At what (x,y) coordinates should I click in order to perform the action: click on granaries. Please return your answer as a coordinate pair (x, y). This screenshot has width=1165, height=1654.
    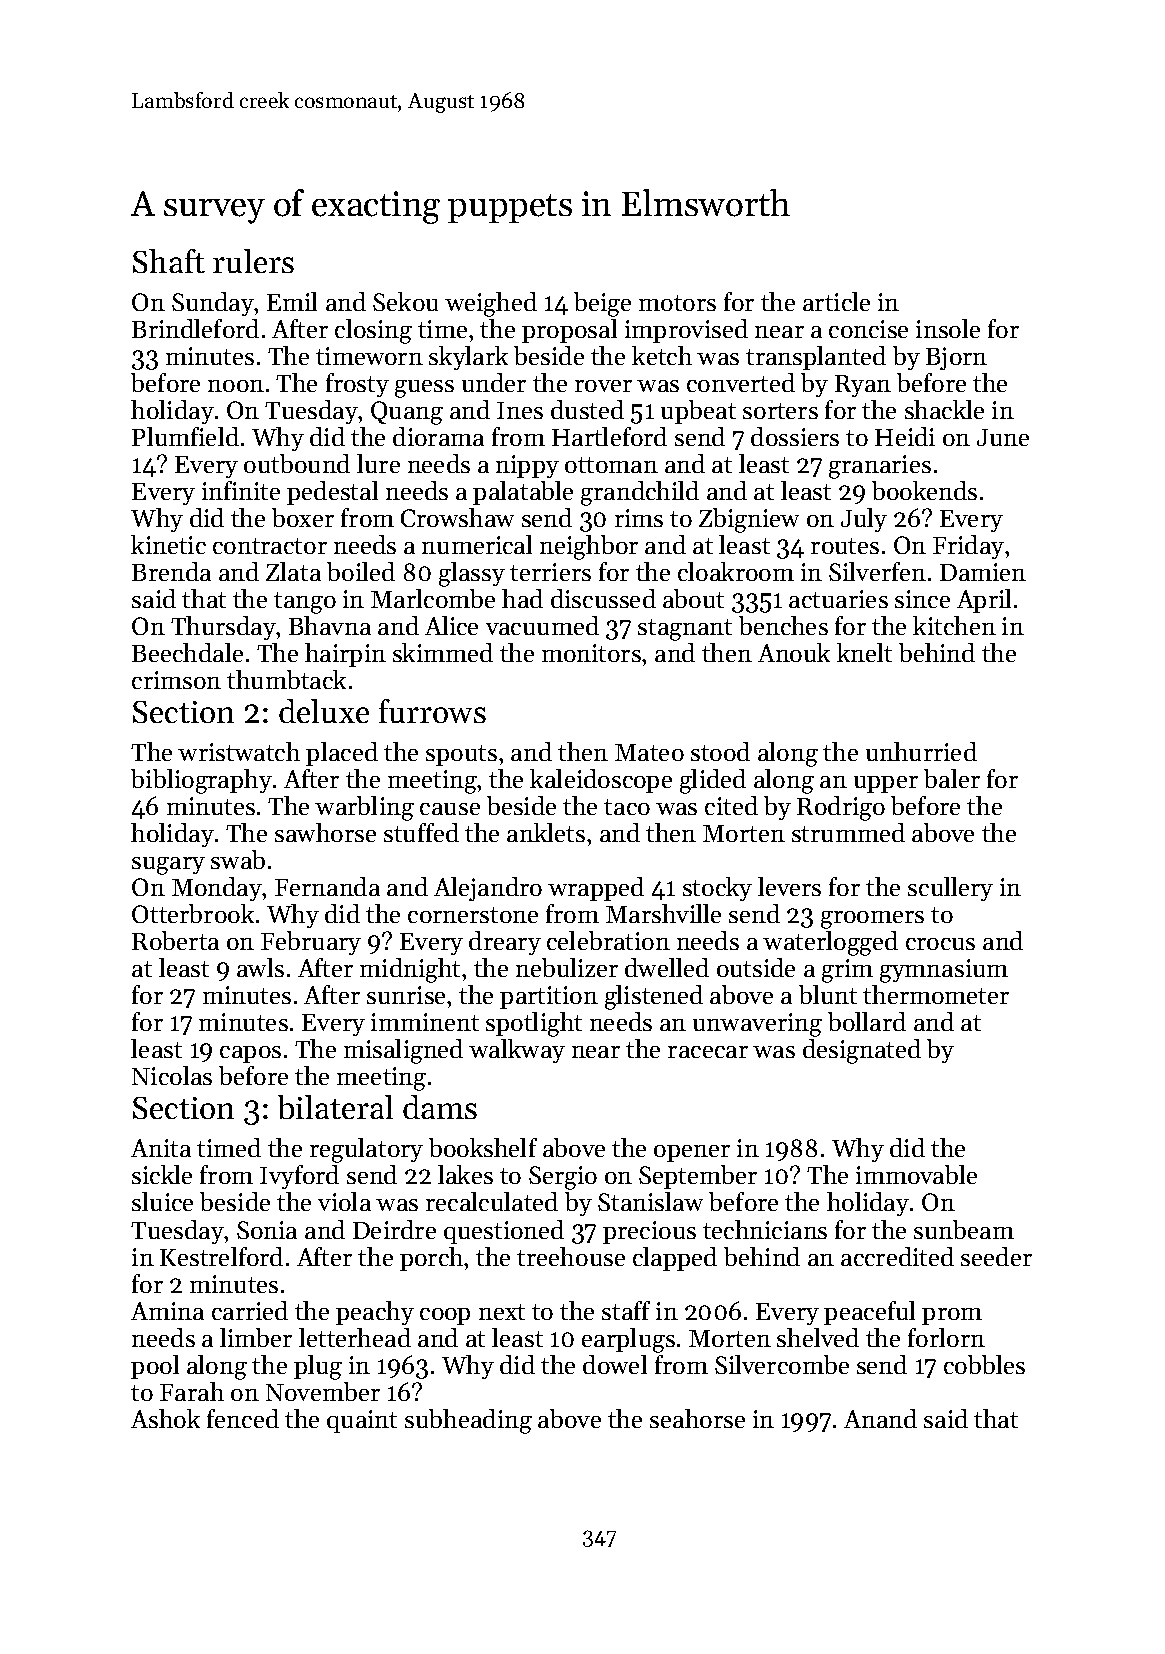
    Looking at the image, I should click on (880, 467).
